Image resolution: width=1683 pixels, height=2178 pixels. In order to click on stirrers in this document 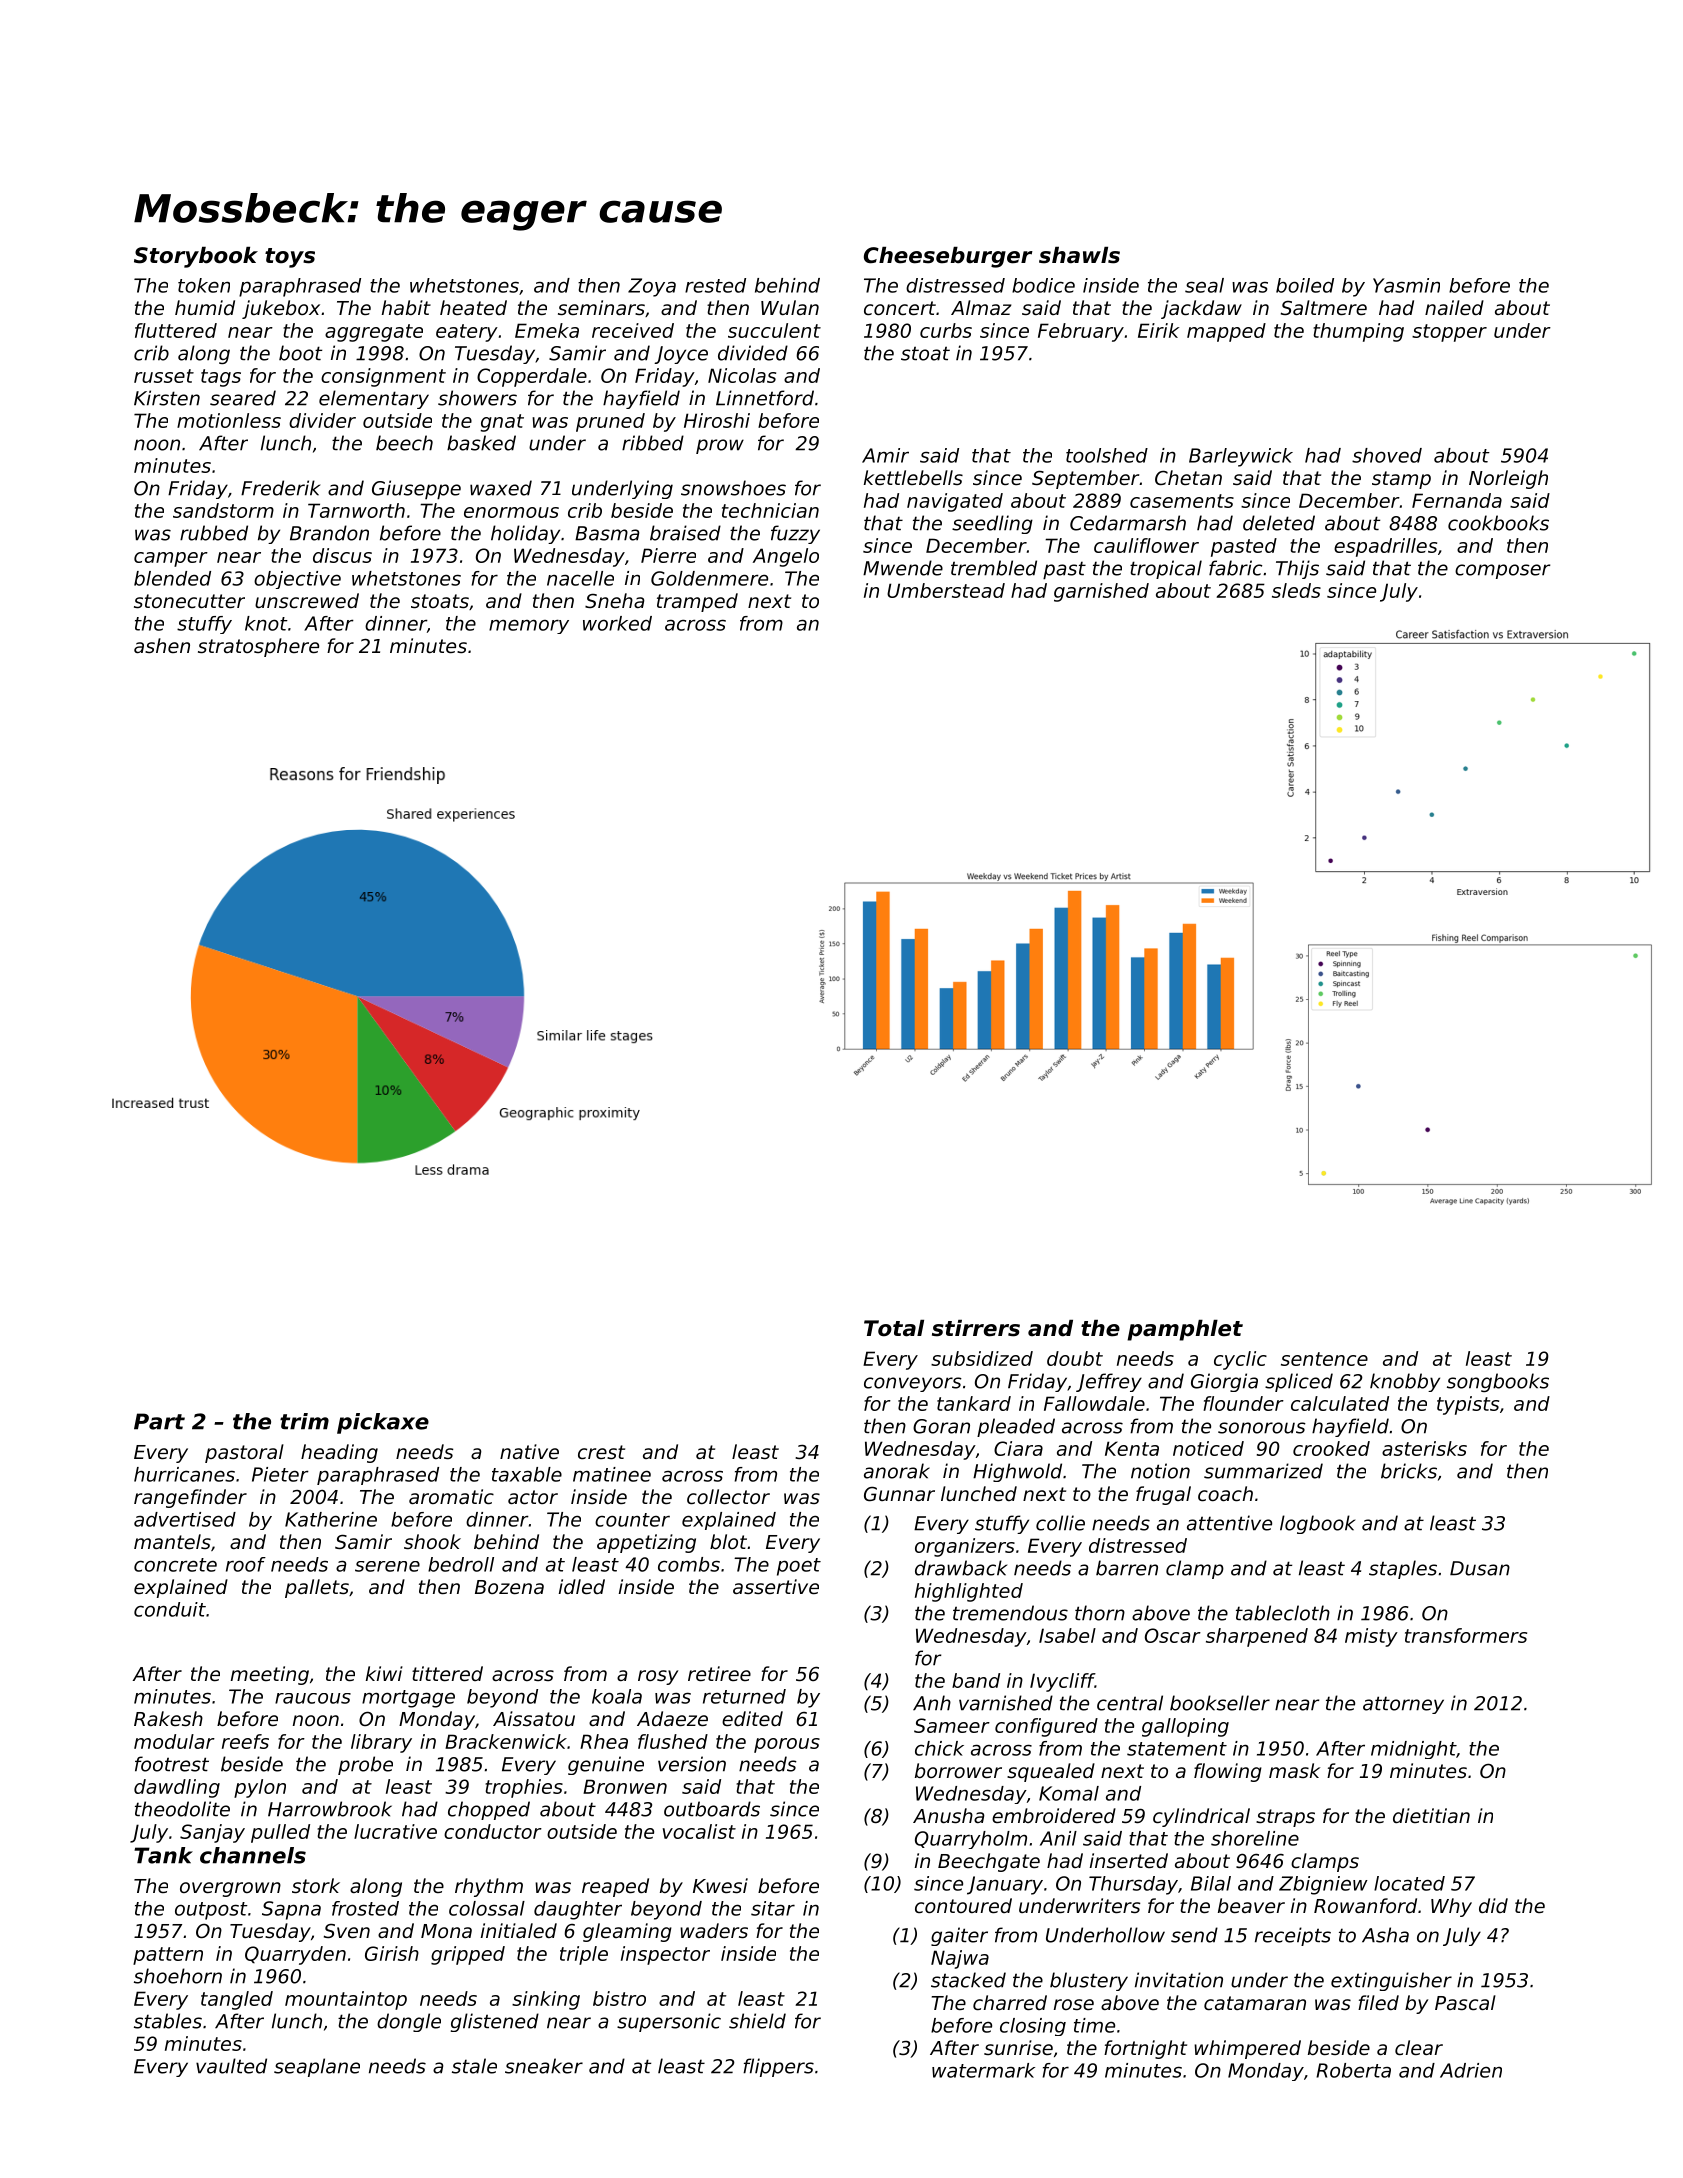, I will do `click(976, 1328)`.
